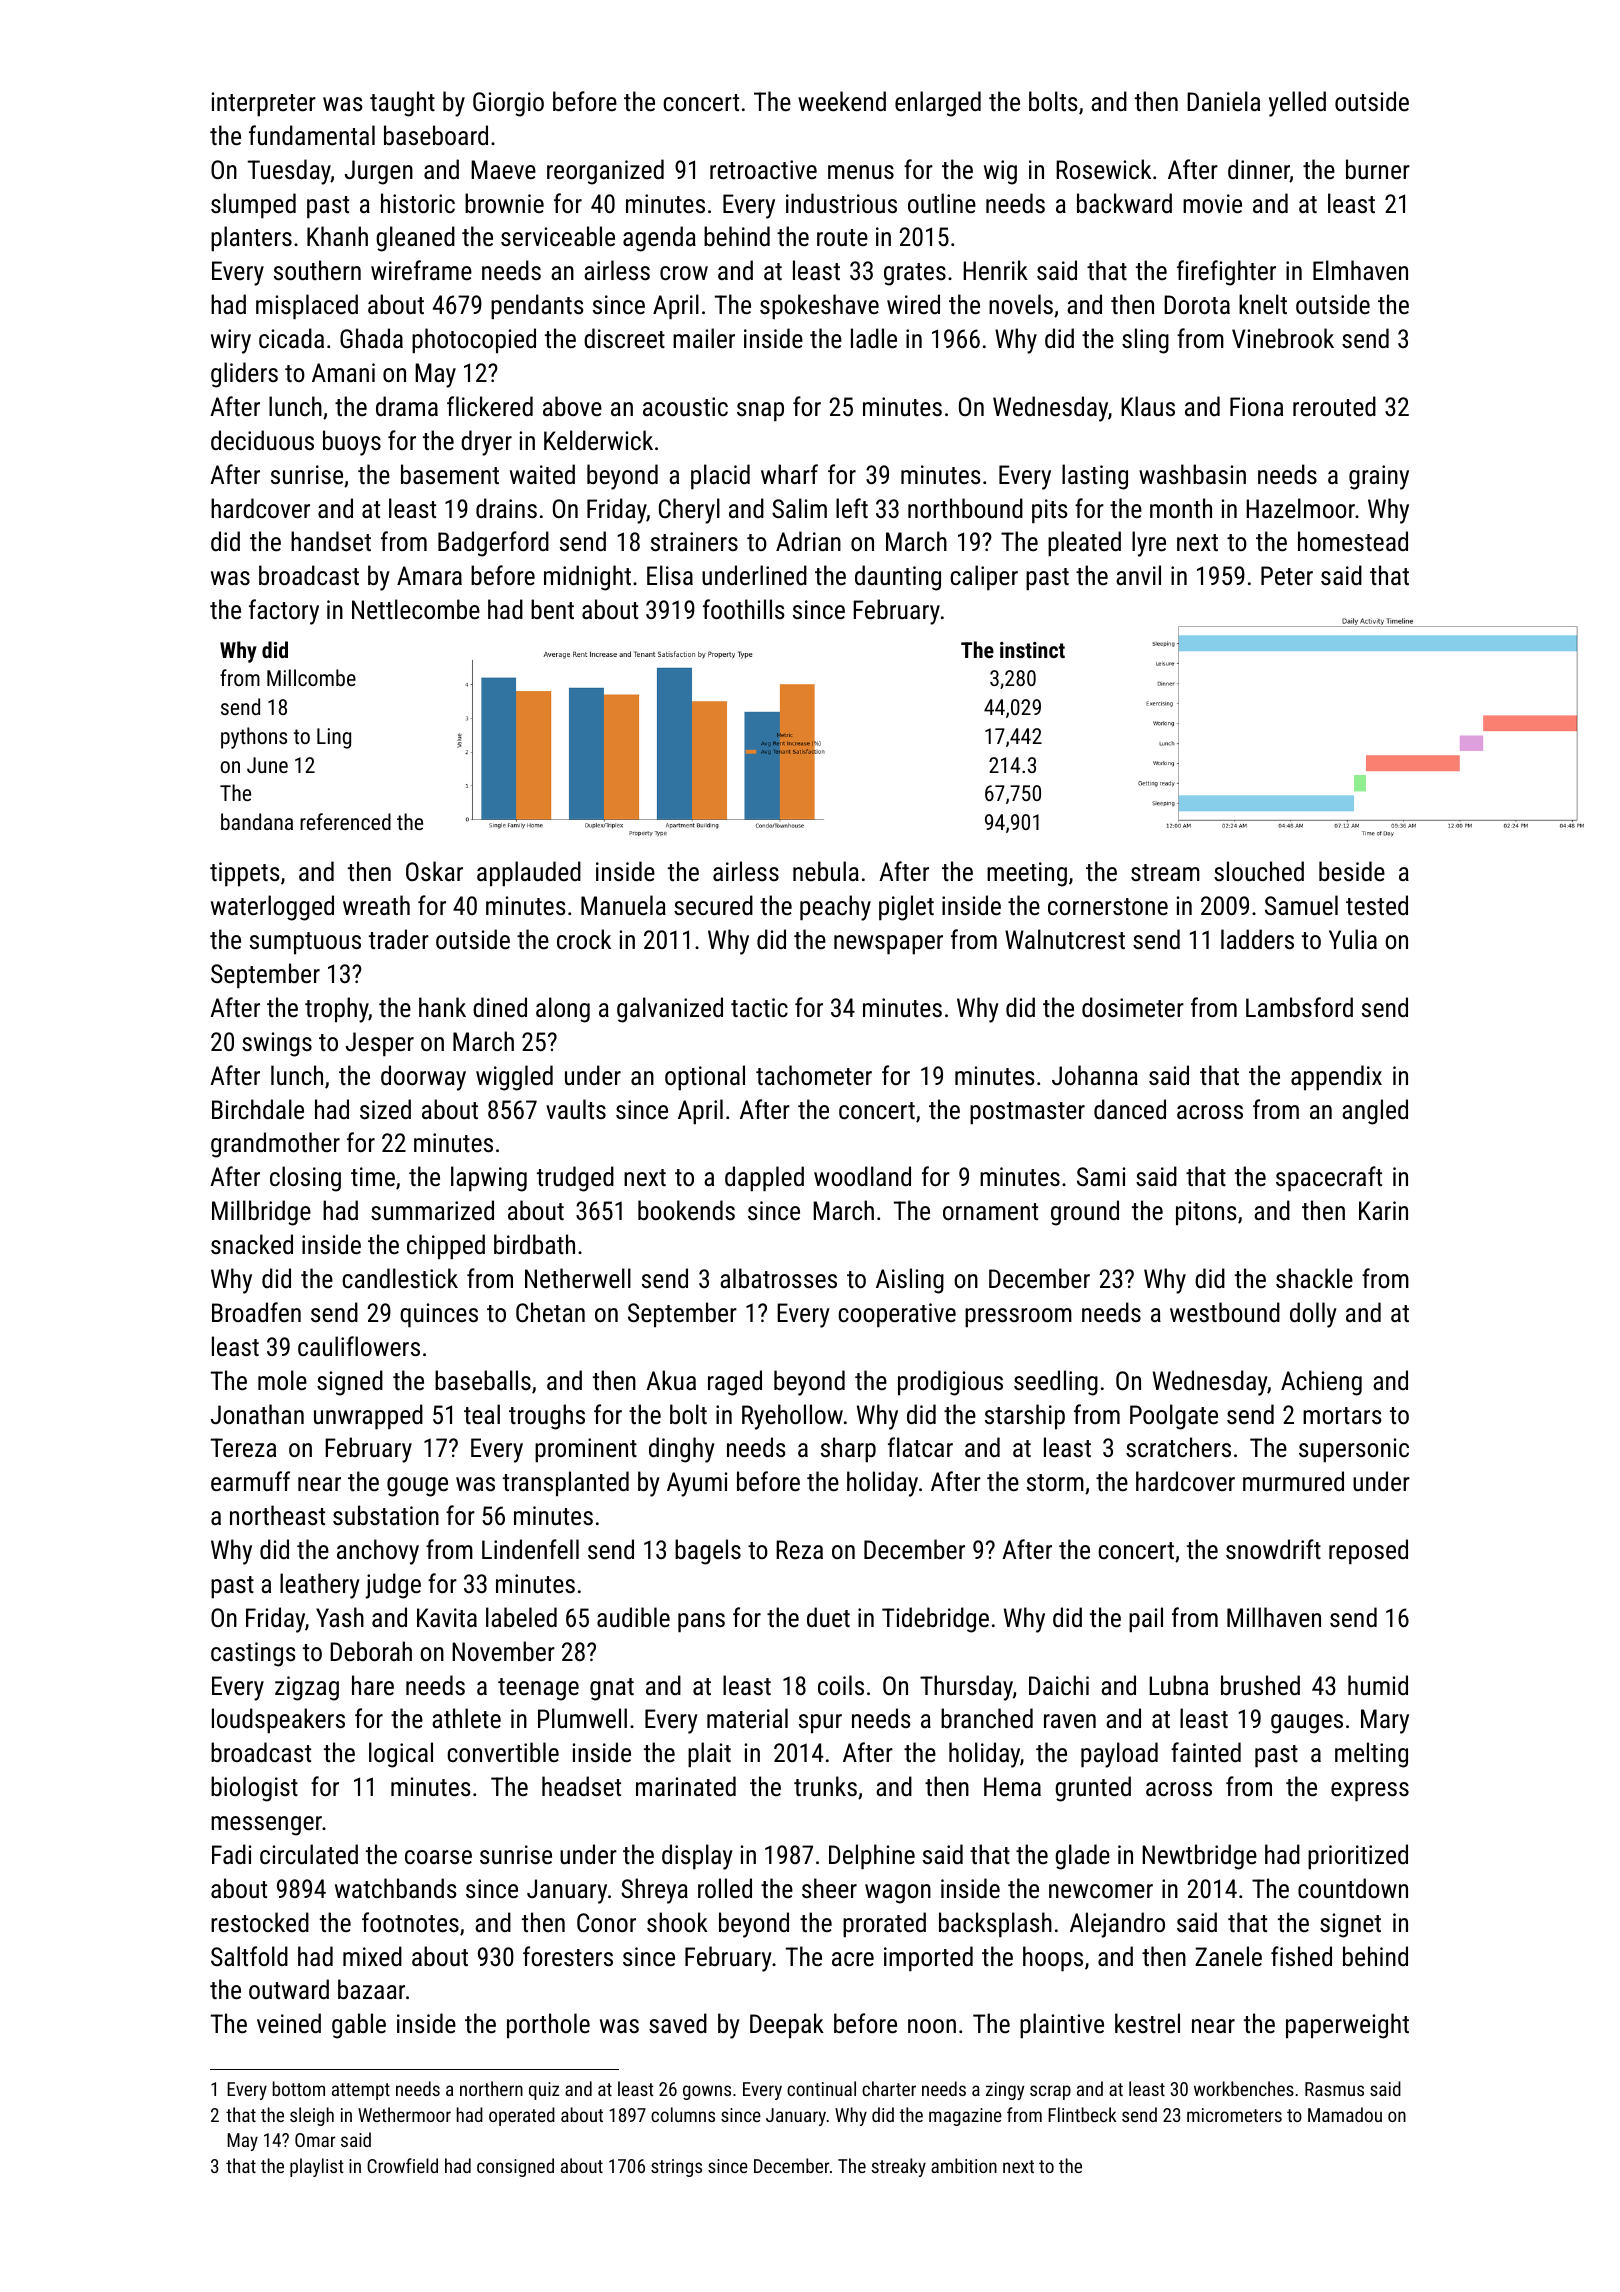  I want to click on Deepak, so click(787, 2026).
